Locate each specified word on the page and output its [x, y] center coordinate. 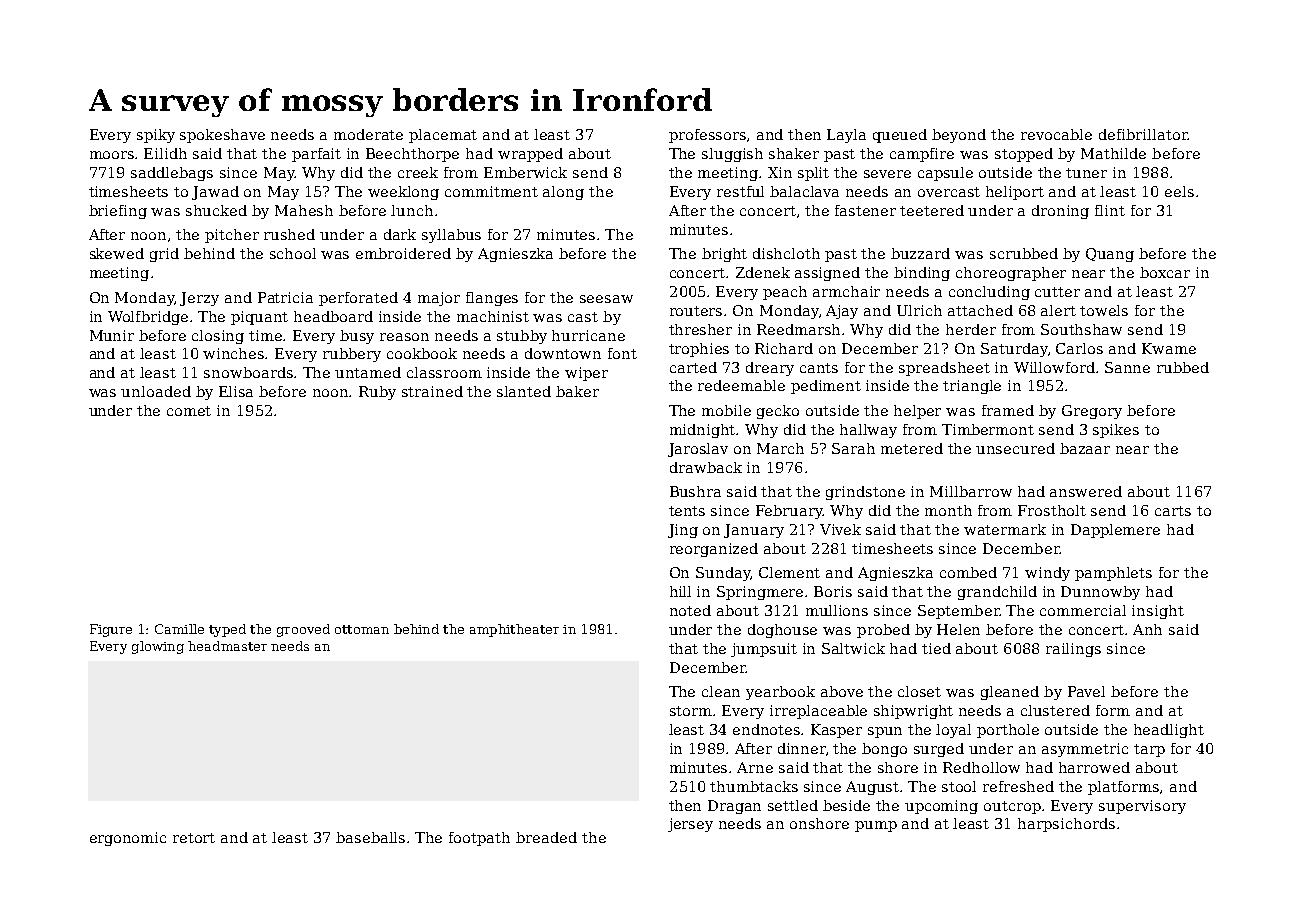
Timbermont [988, 429]
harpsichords [1066, 825]
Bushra [695, 491]
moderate [368, 134]
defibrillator [1143, 134]
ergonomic [128, 839]
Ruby [377, 393]
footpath [479, 839]
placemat [443, 136]
